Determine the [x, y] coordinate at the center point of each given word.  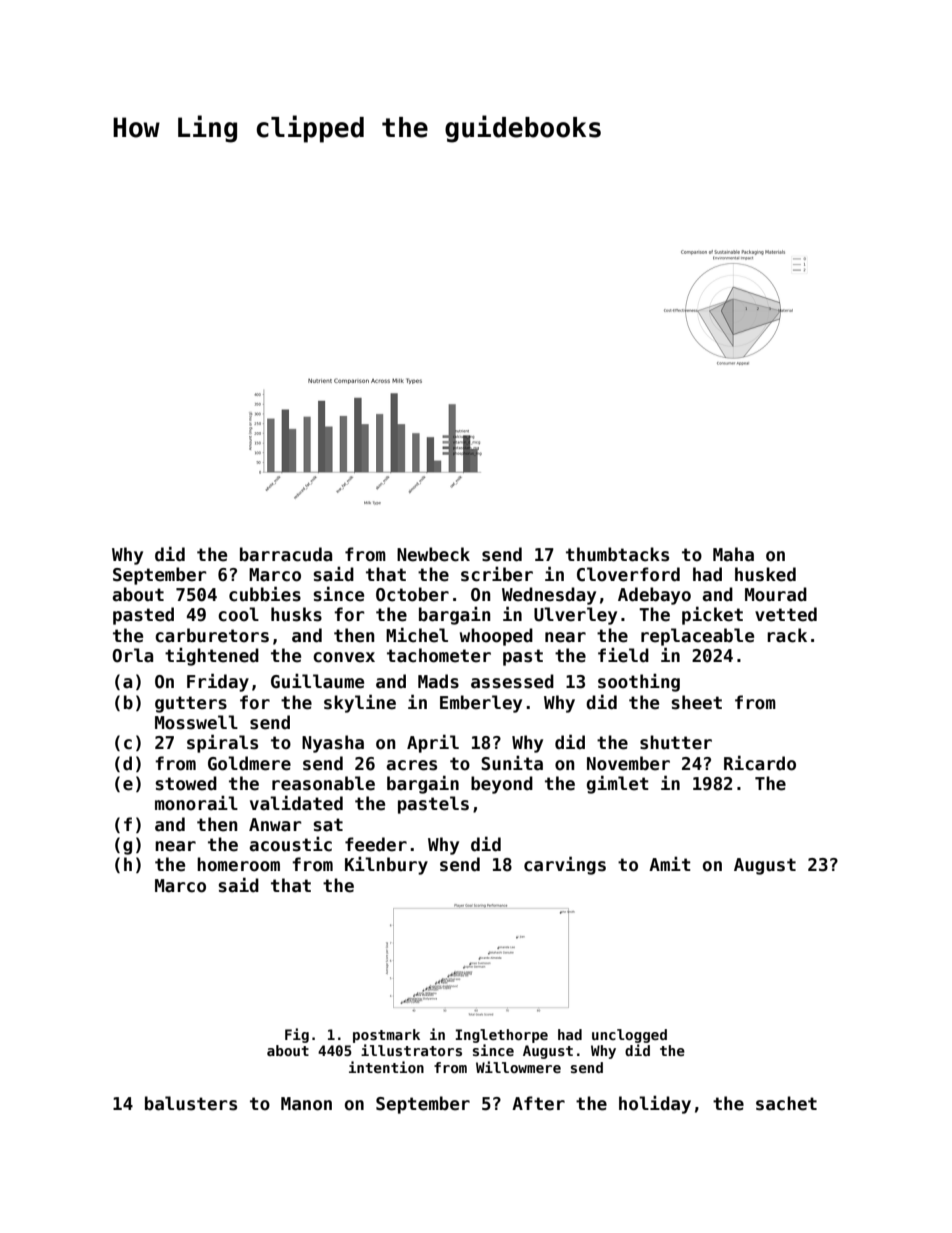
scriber [497, 574]
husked [765, 574]
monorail [196, 803]
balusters [191, 1103]
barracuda [286, 554]
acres [412, 765]
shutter [676, 742]
